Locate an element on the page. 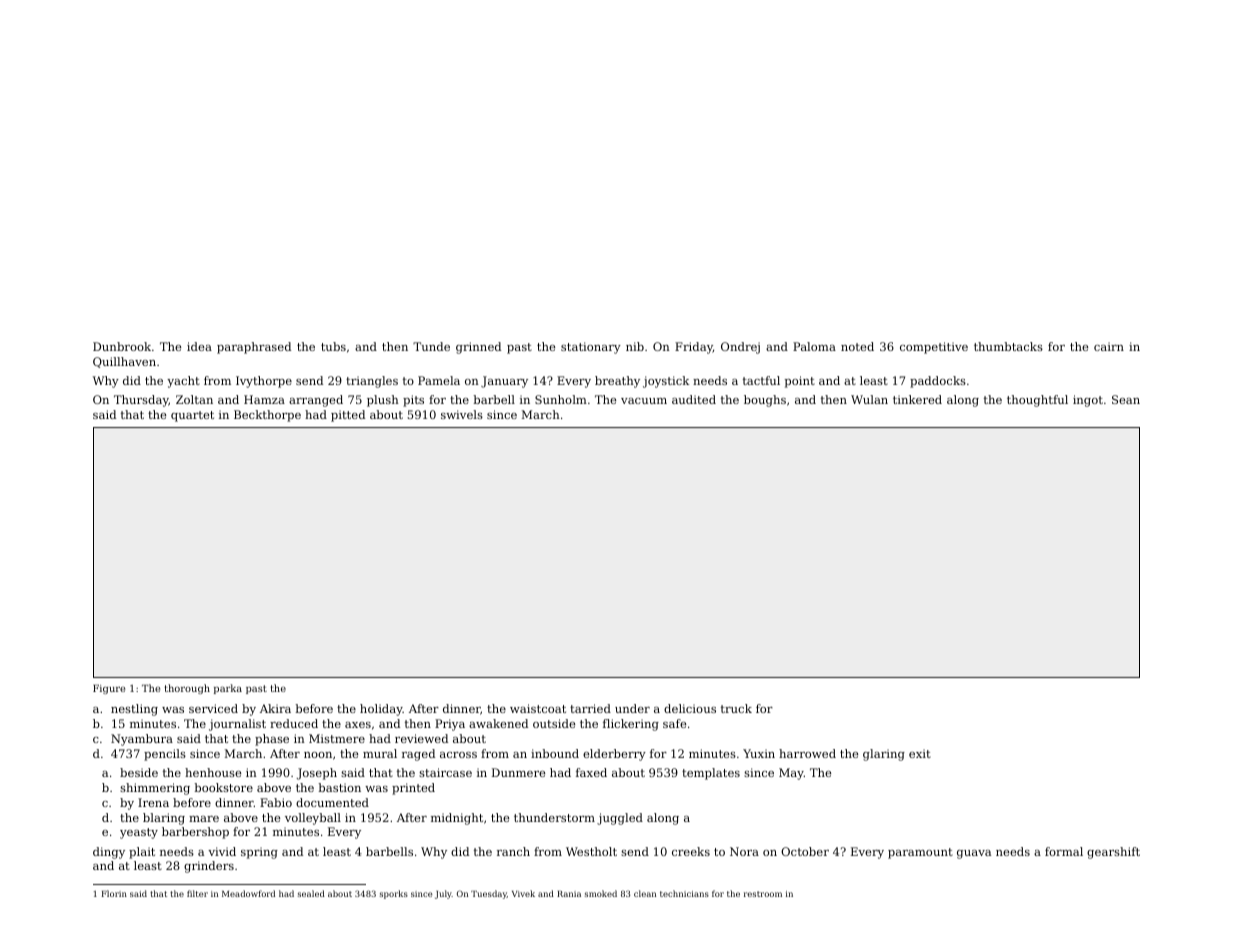 Image resolution: width=1233 pixels, height=952 pixels. waistcoat is located at coordinates (538, 708).
